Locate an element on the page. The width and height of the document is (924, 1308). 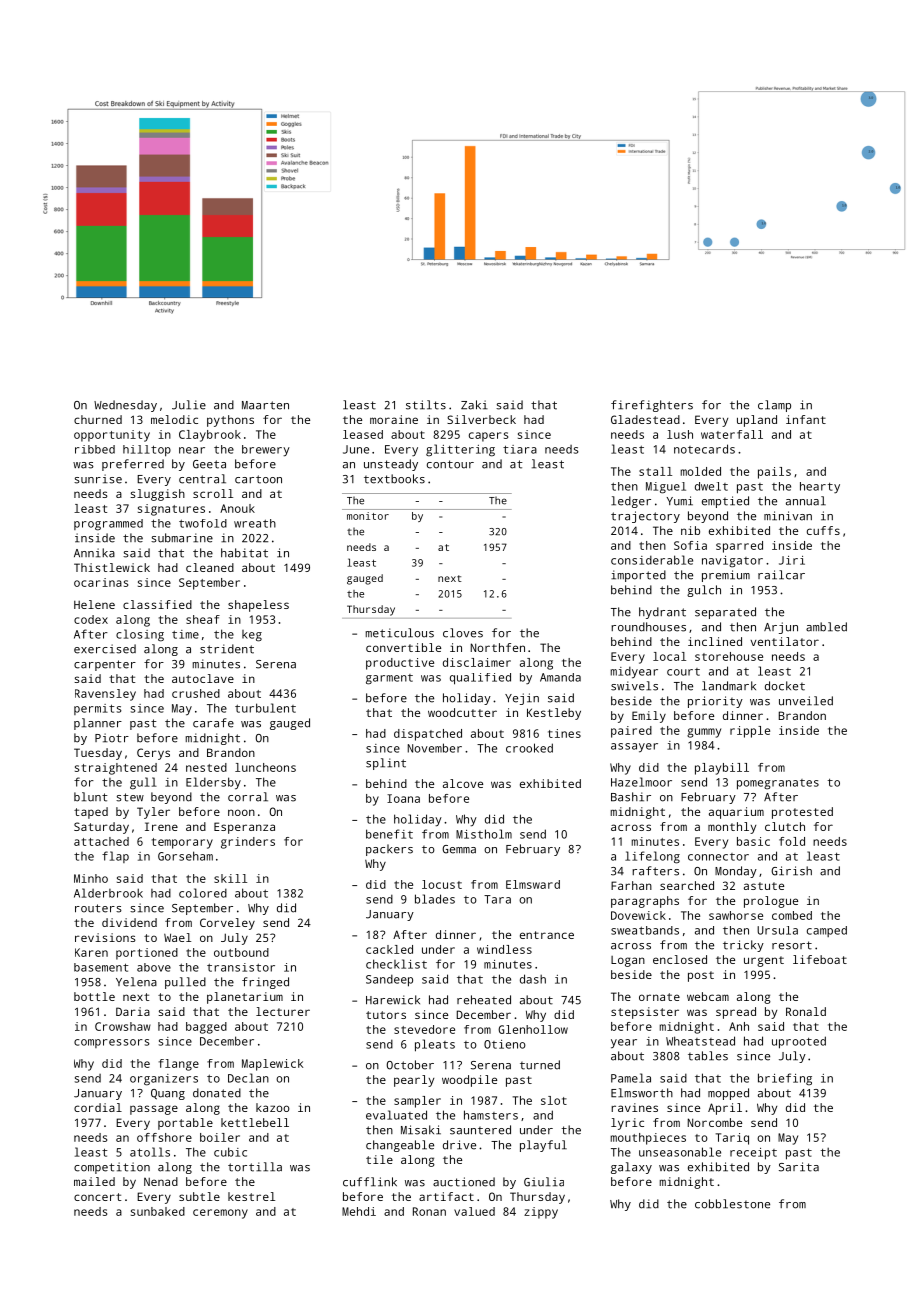
Corveley is located at coordinates (227, 924).
